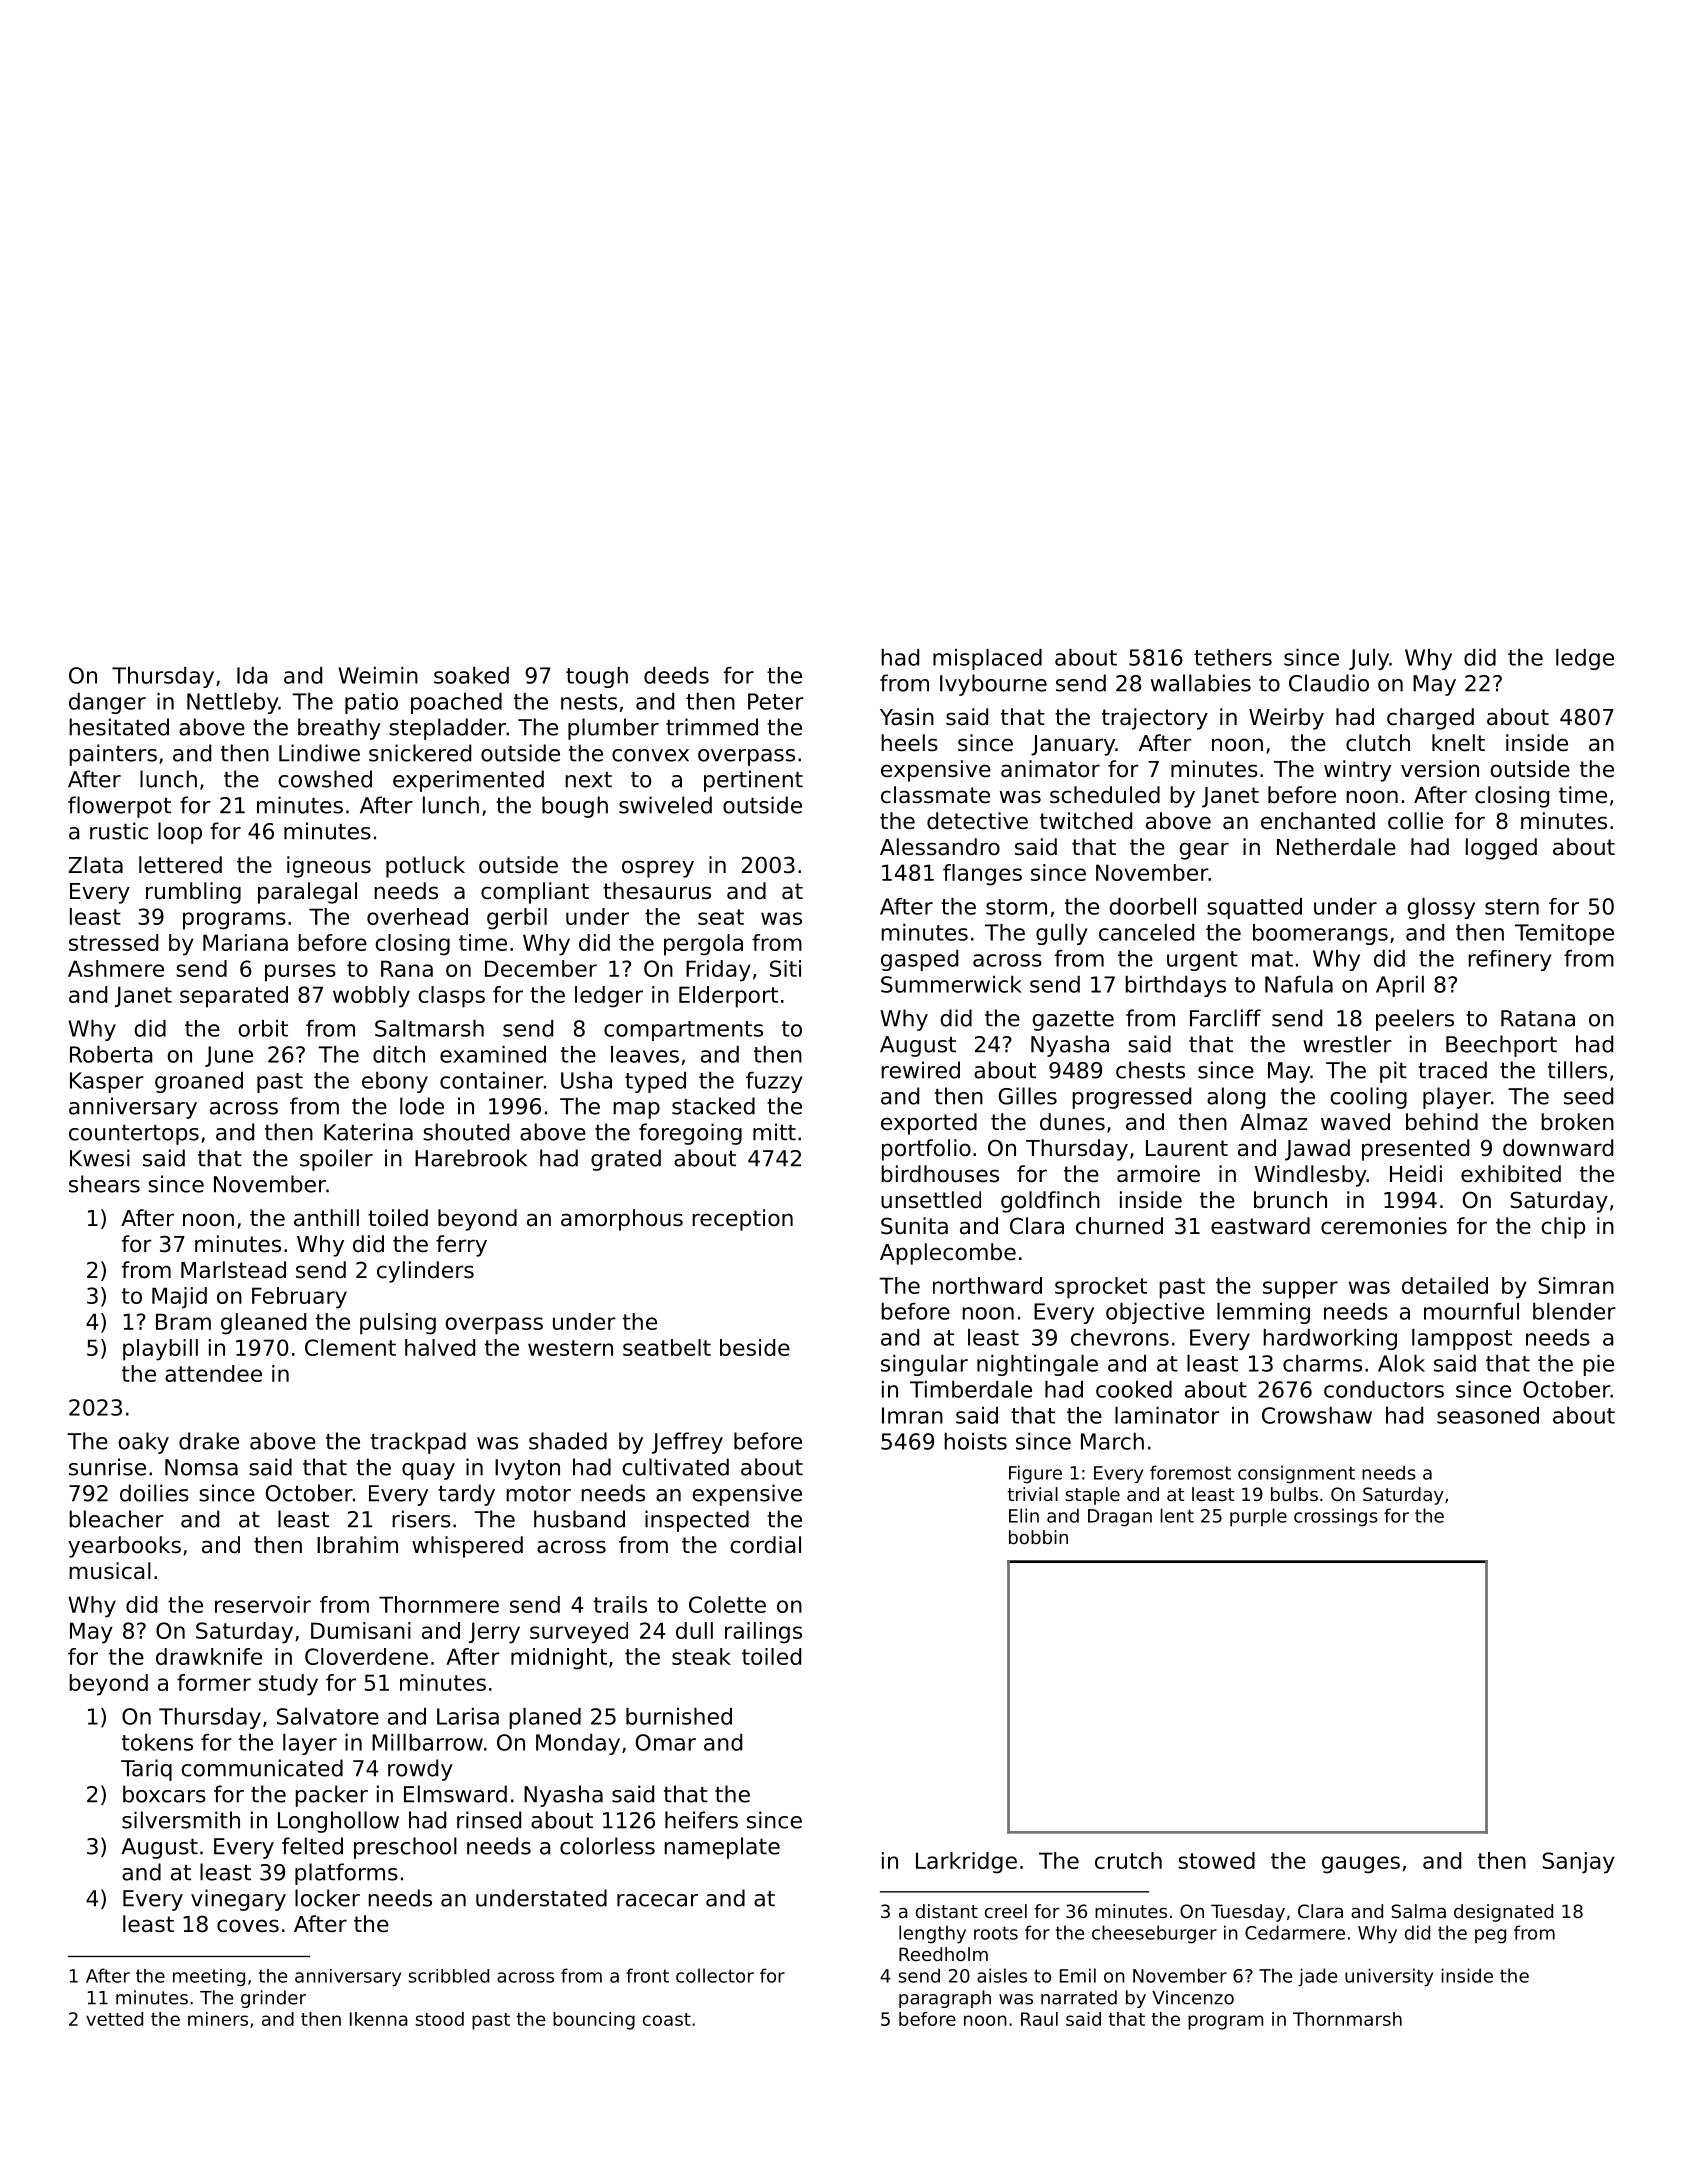 Image resolution: width=1683 pixels, height=2178 pixels. What do you see at coordinates (993, 685) in the screenshot?
I see `Ivybourne` at bounding box center [993, 685].
